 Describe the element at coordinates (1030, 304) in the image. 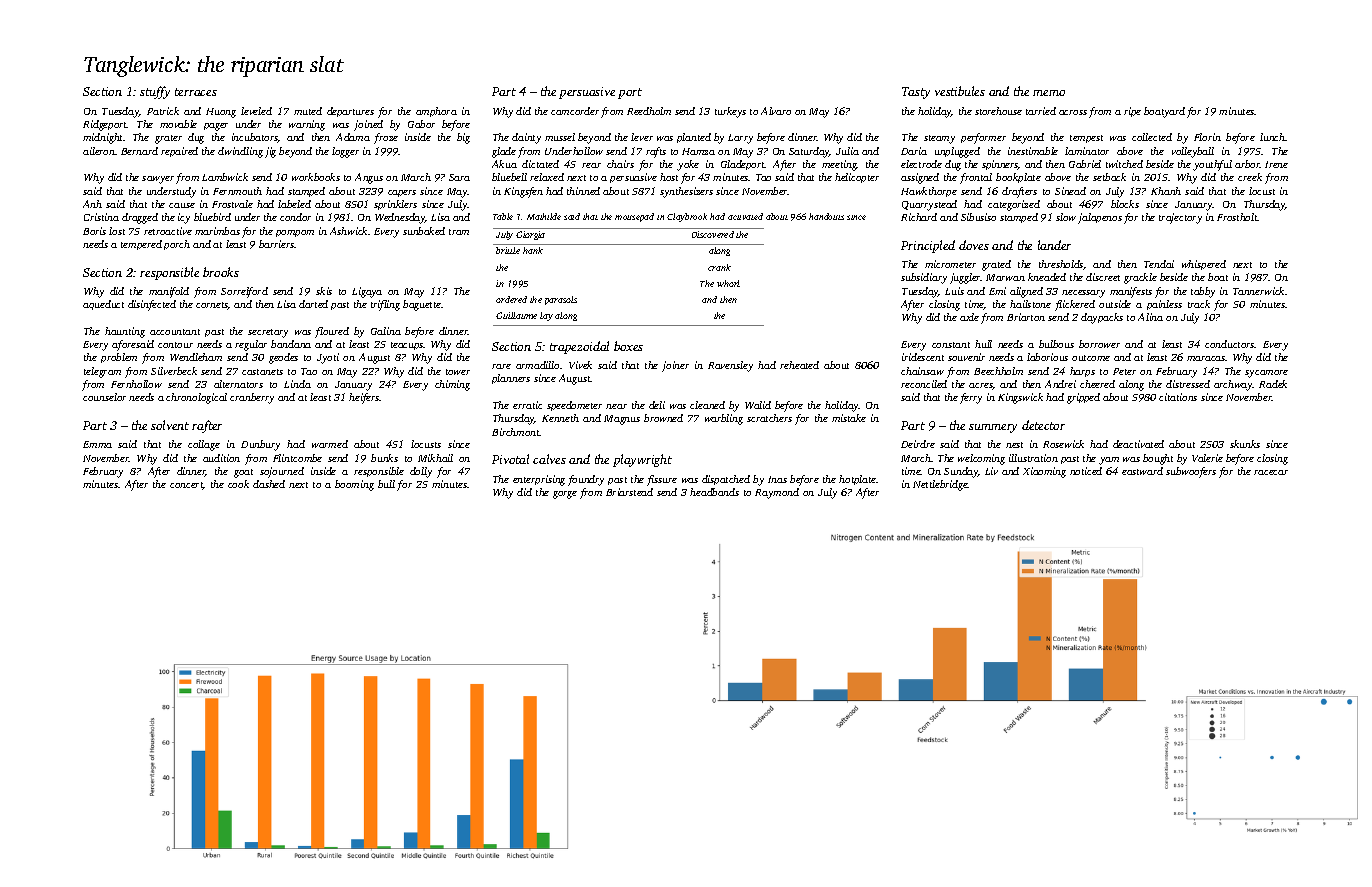

I see `hailstone` at that location.
